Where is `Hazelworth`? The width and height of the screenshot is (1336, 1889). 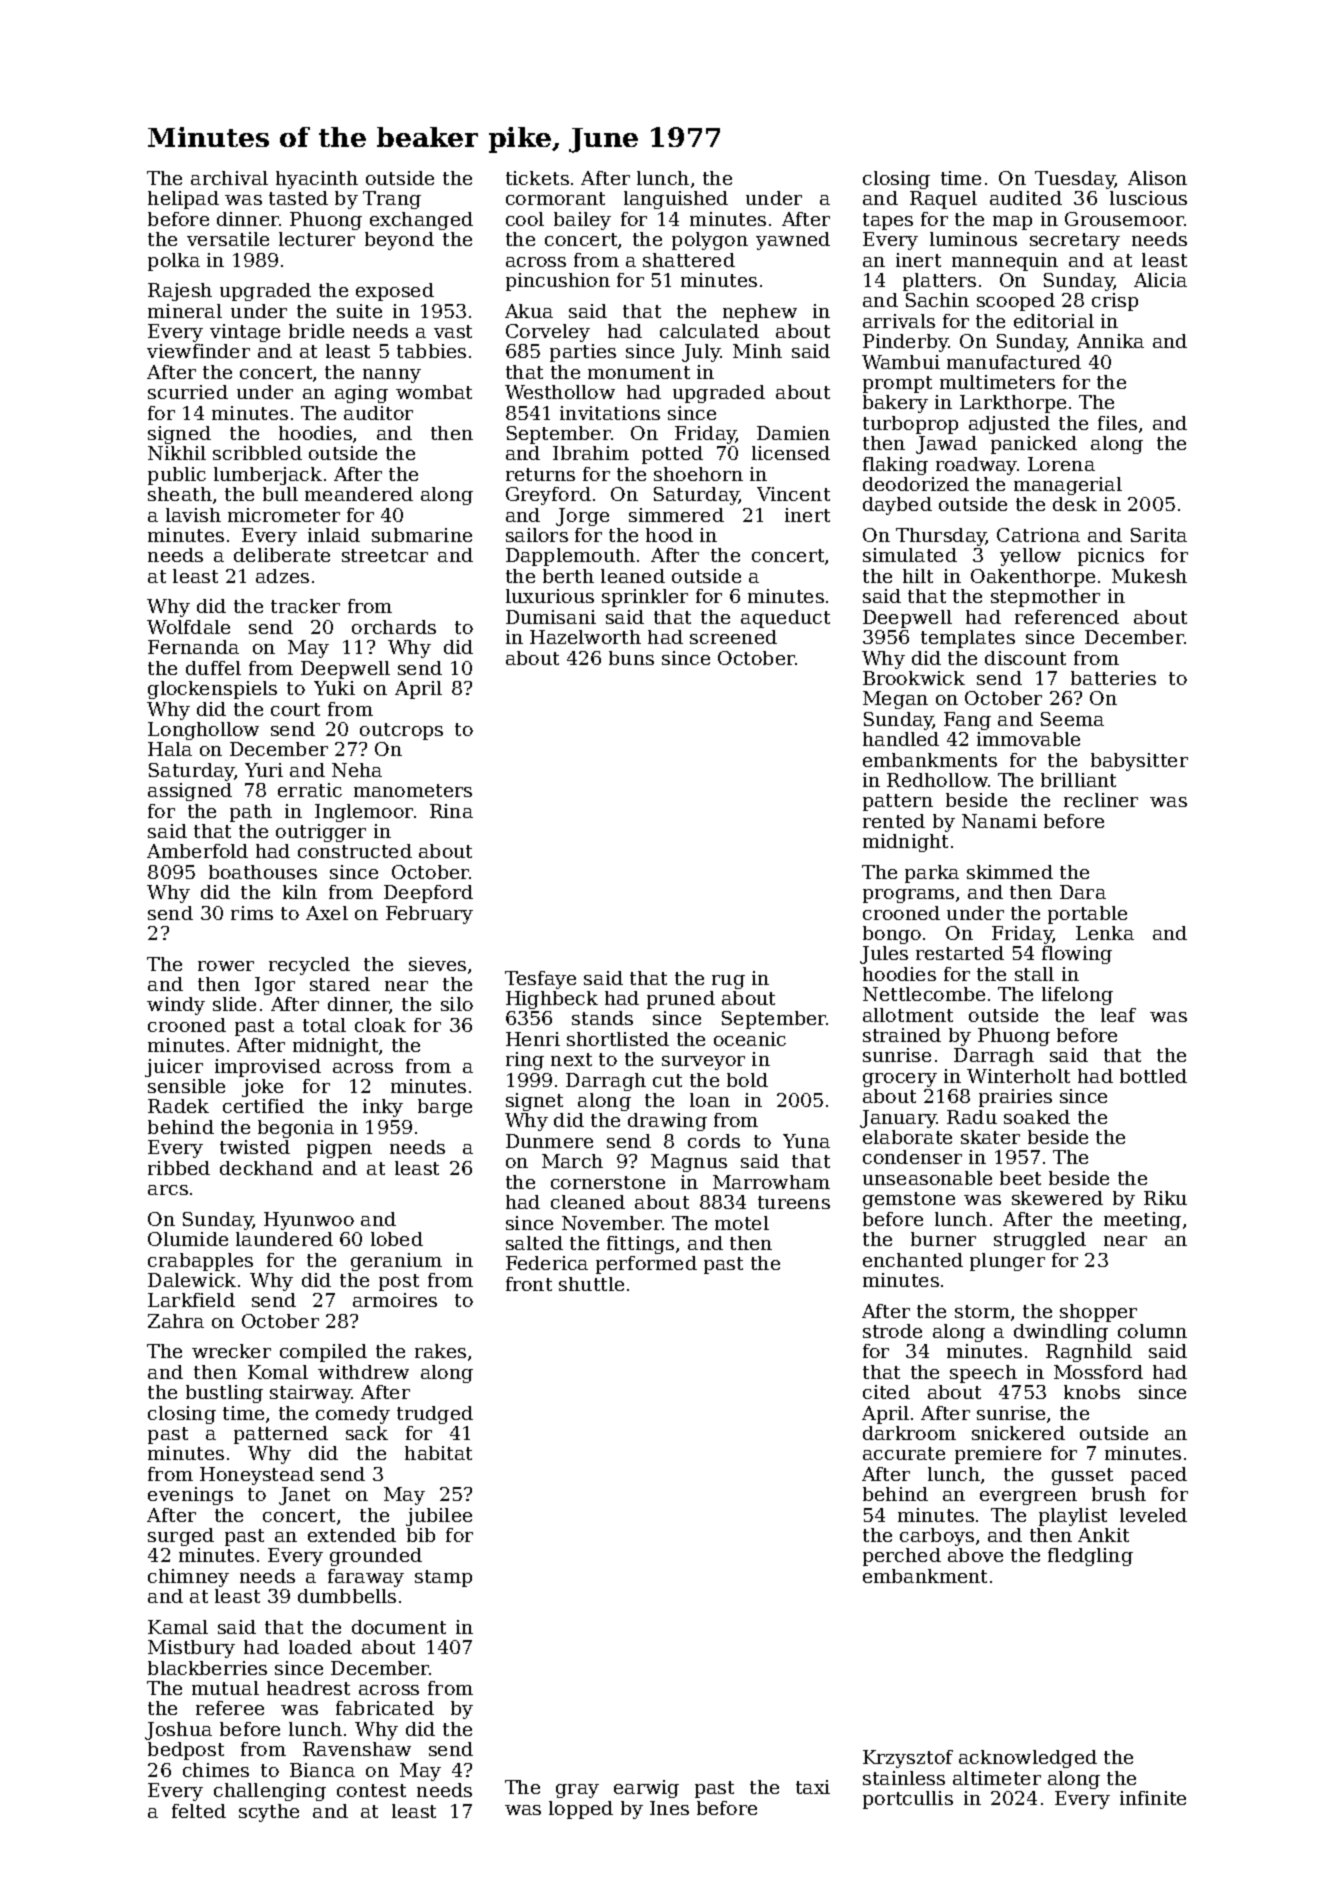 Hazelworth is located at coordinates (585, 637).
